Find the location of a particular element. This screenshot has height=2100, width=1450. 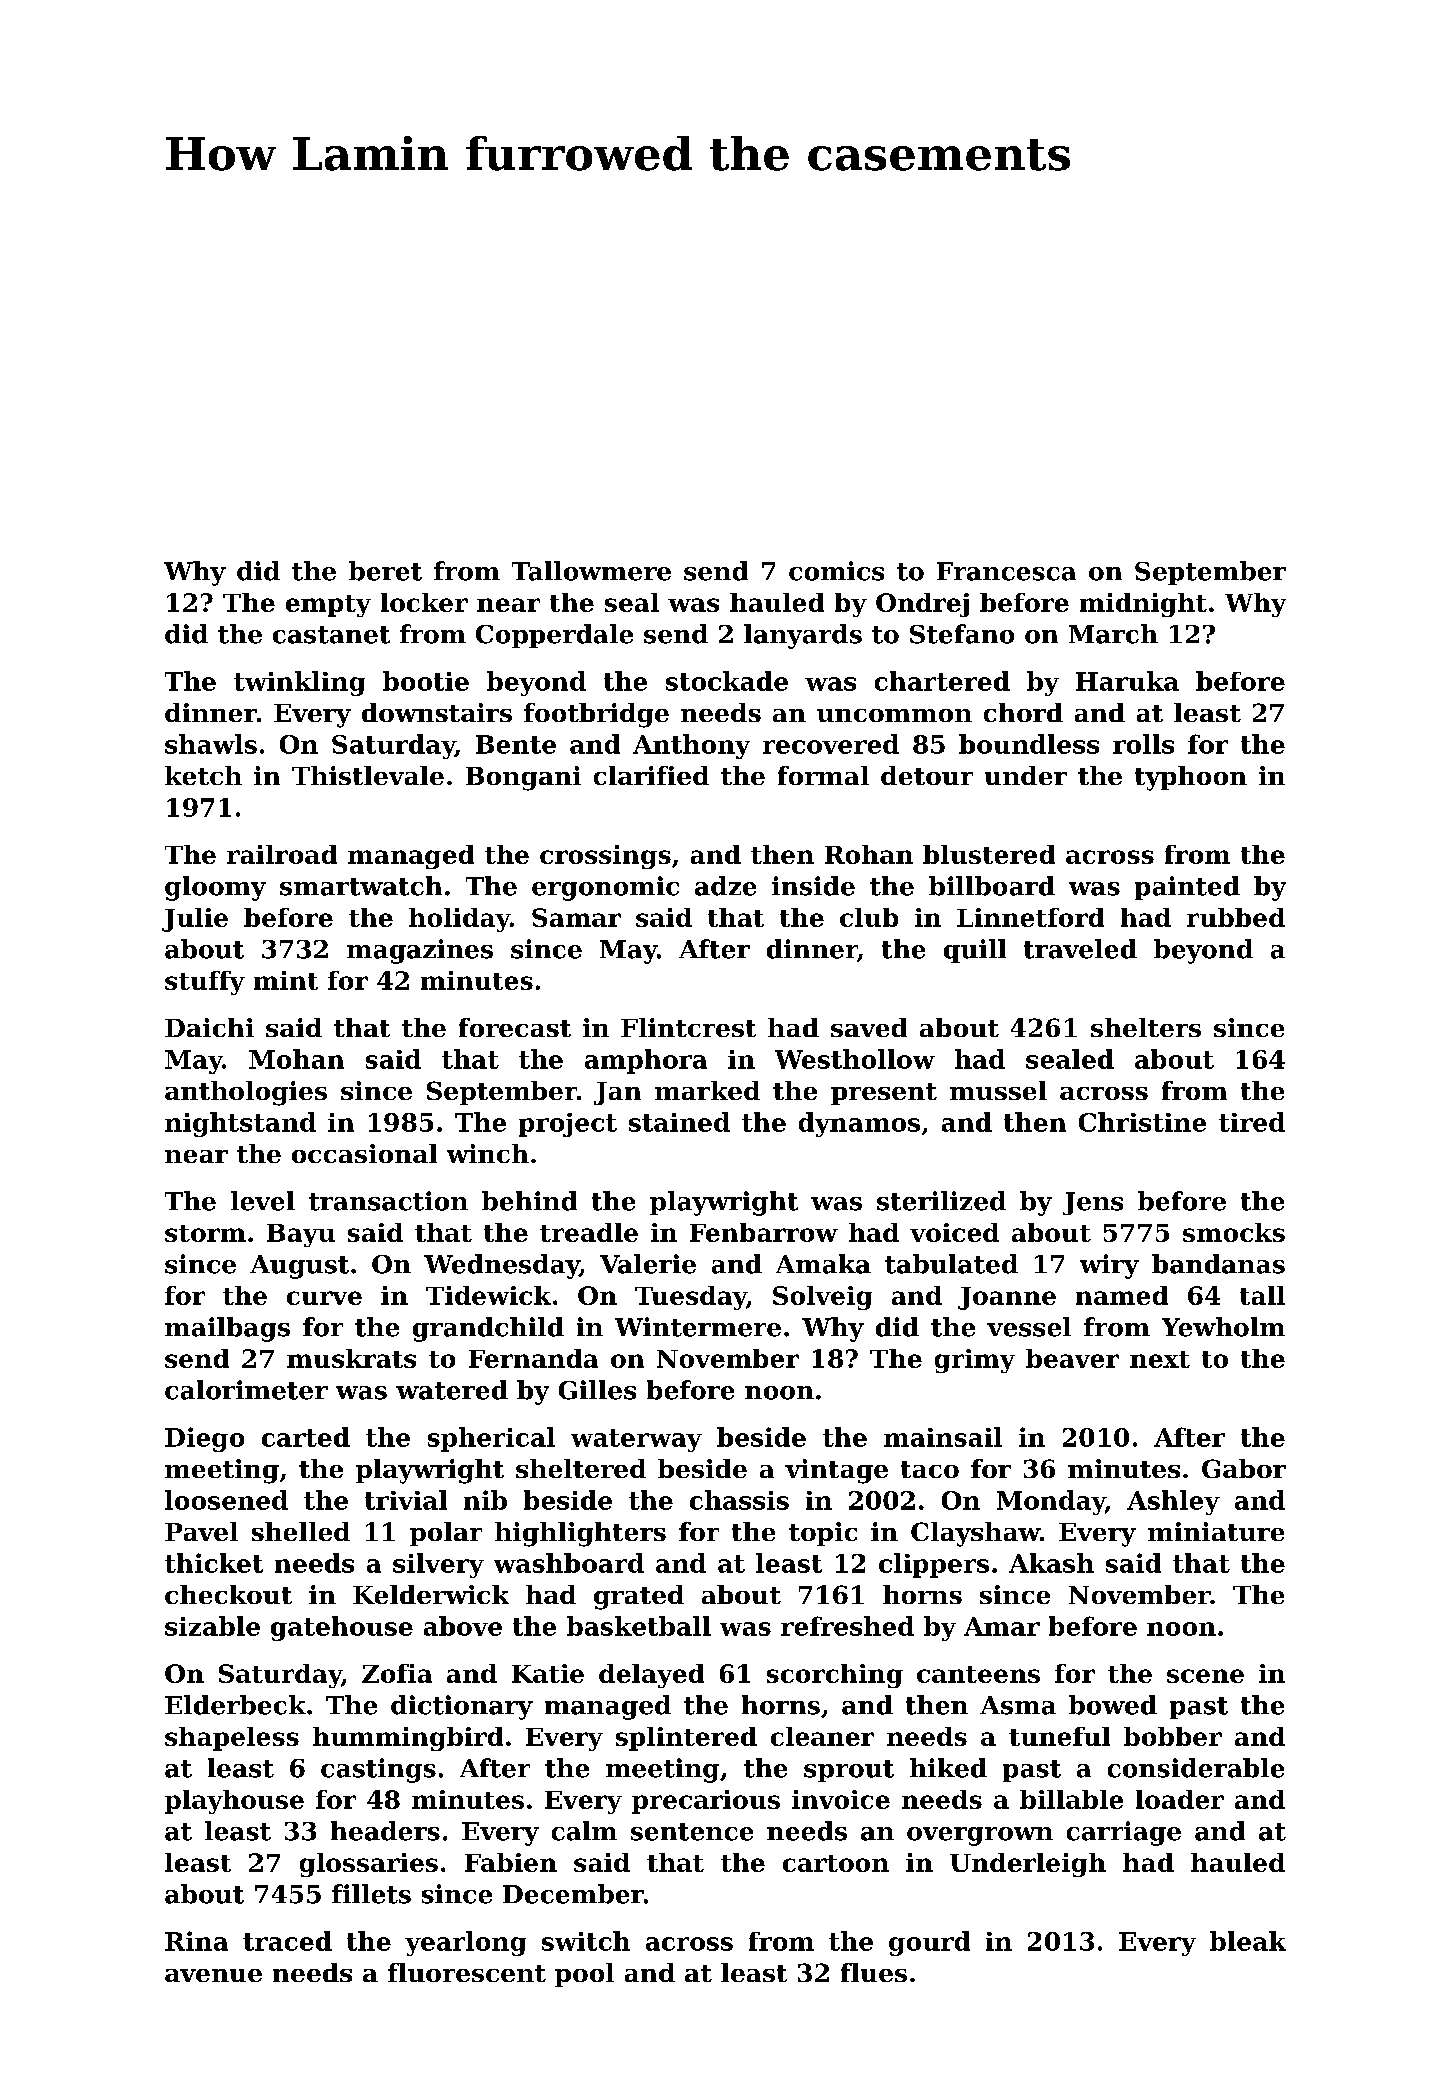

inside is located at coordinates (813, 886).
